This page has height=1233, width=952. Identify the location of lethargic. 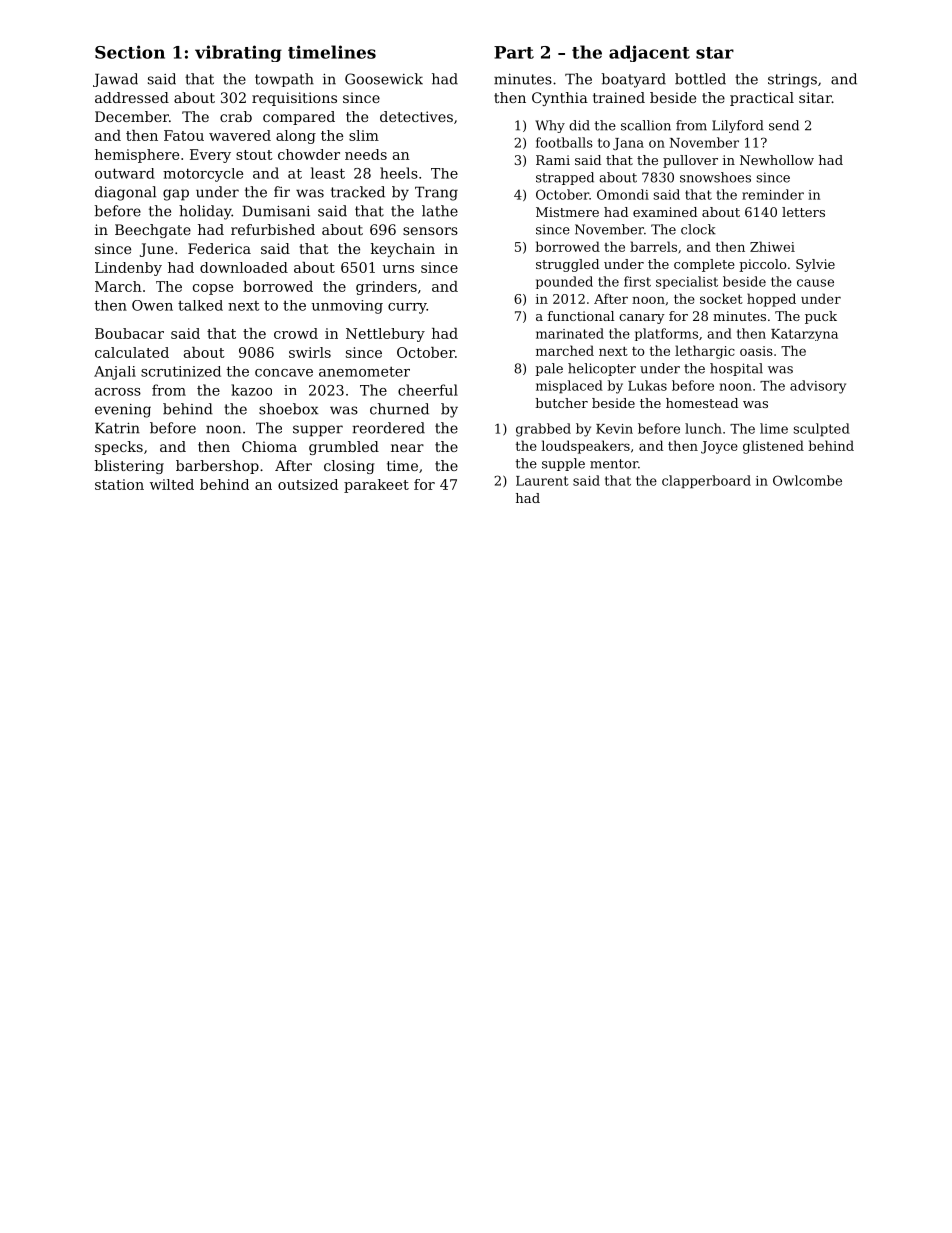
(705, 352).
